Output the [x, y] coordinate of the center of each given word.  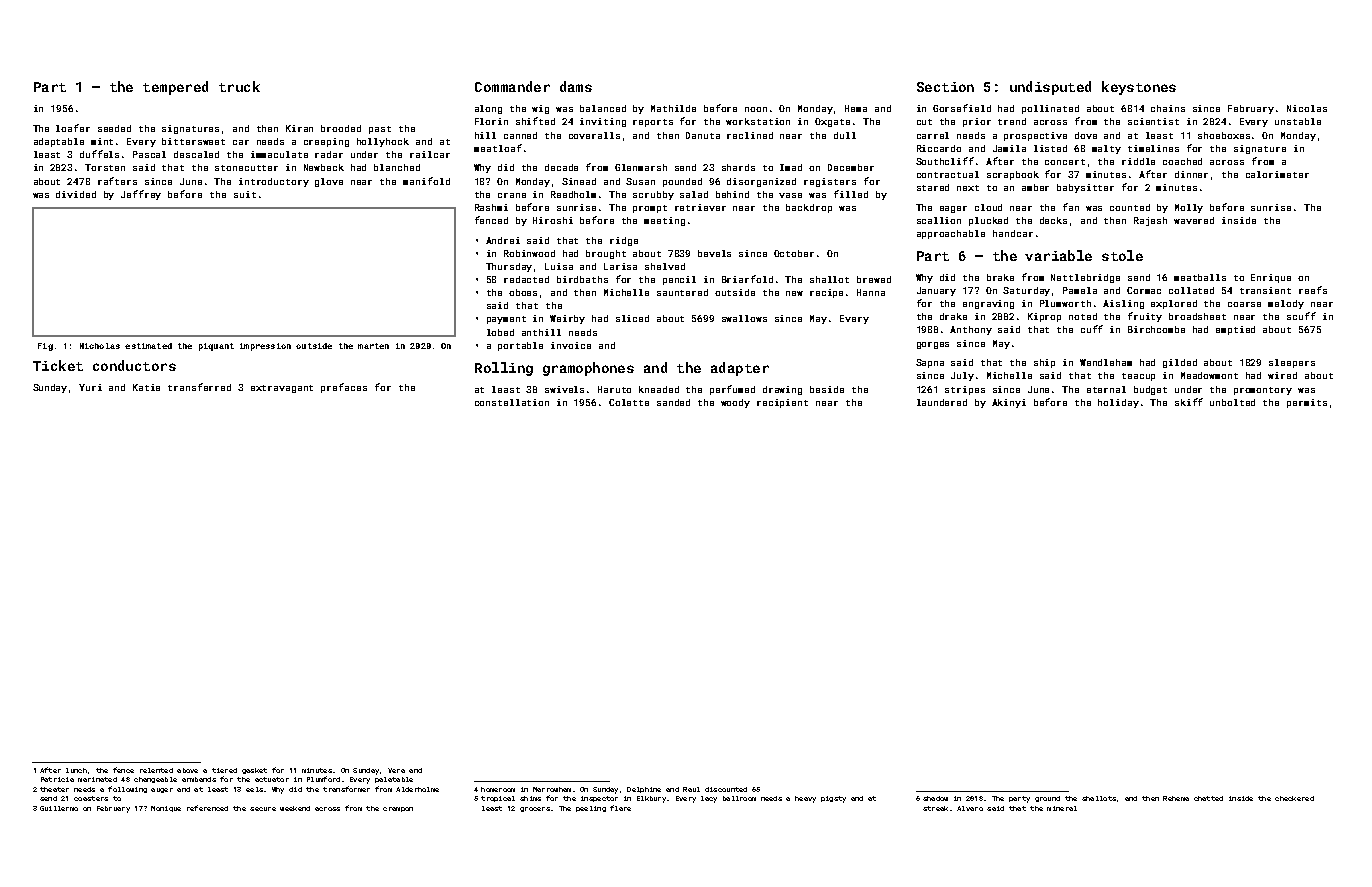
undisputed [1050, 88]
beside [827, 389]
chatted [1208, 798]
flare [620, 808]
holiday [1118, 403]
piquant [216, 347]
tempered [175, 88]
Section [945, 87]
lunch [76, 770]
